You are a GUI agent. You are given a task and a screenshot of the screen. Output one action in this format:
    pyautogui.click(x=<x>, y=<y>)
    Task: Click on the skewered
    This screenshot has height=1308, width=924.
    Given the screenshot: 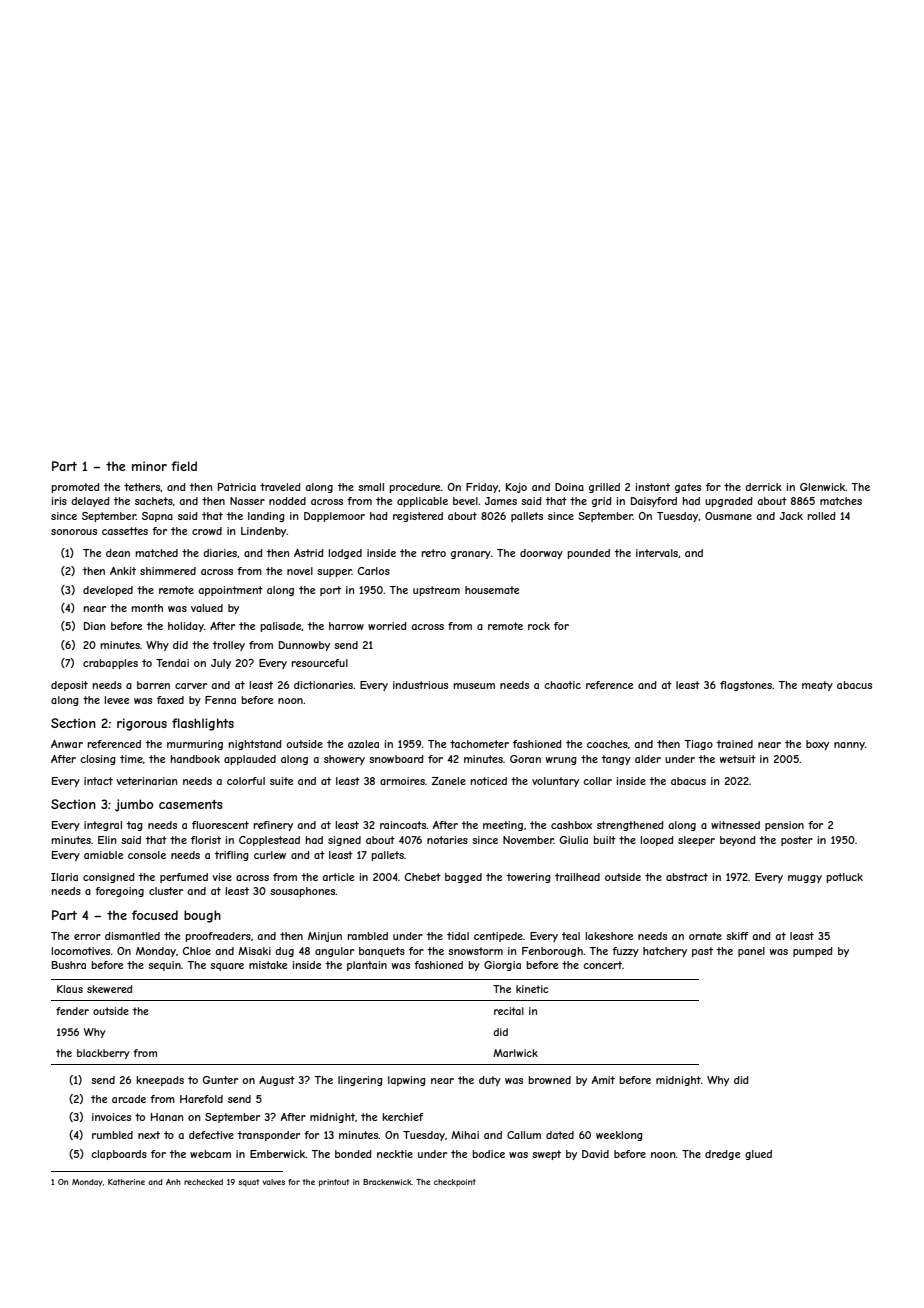 What is the action you would take?
    pyautogui.click(x=109, y=989)
